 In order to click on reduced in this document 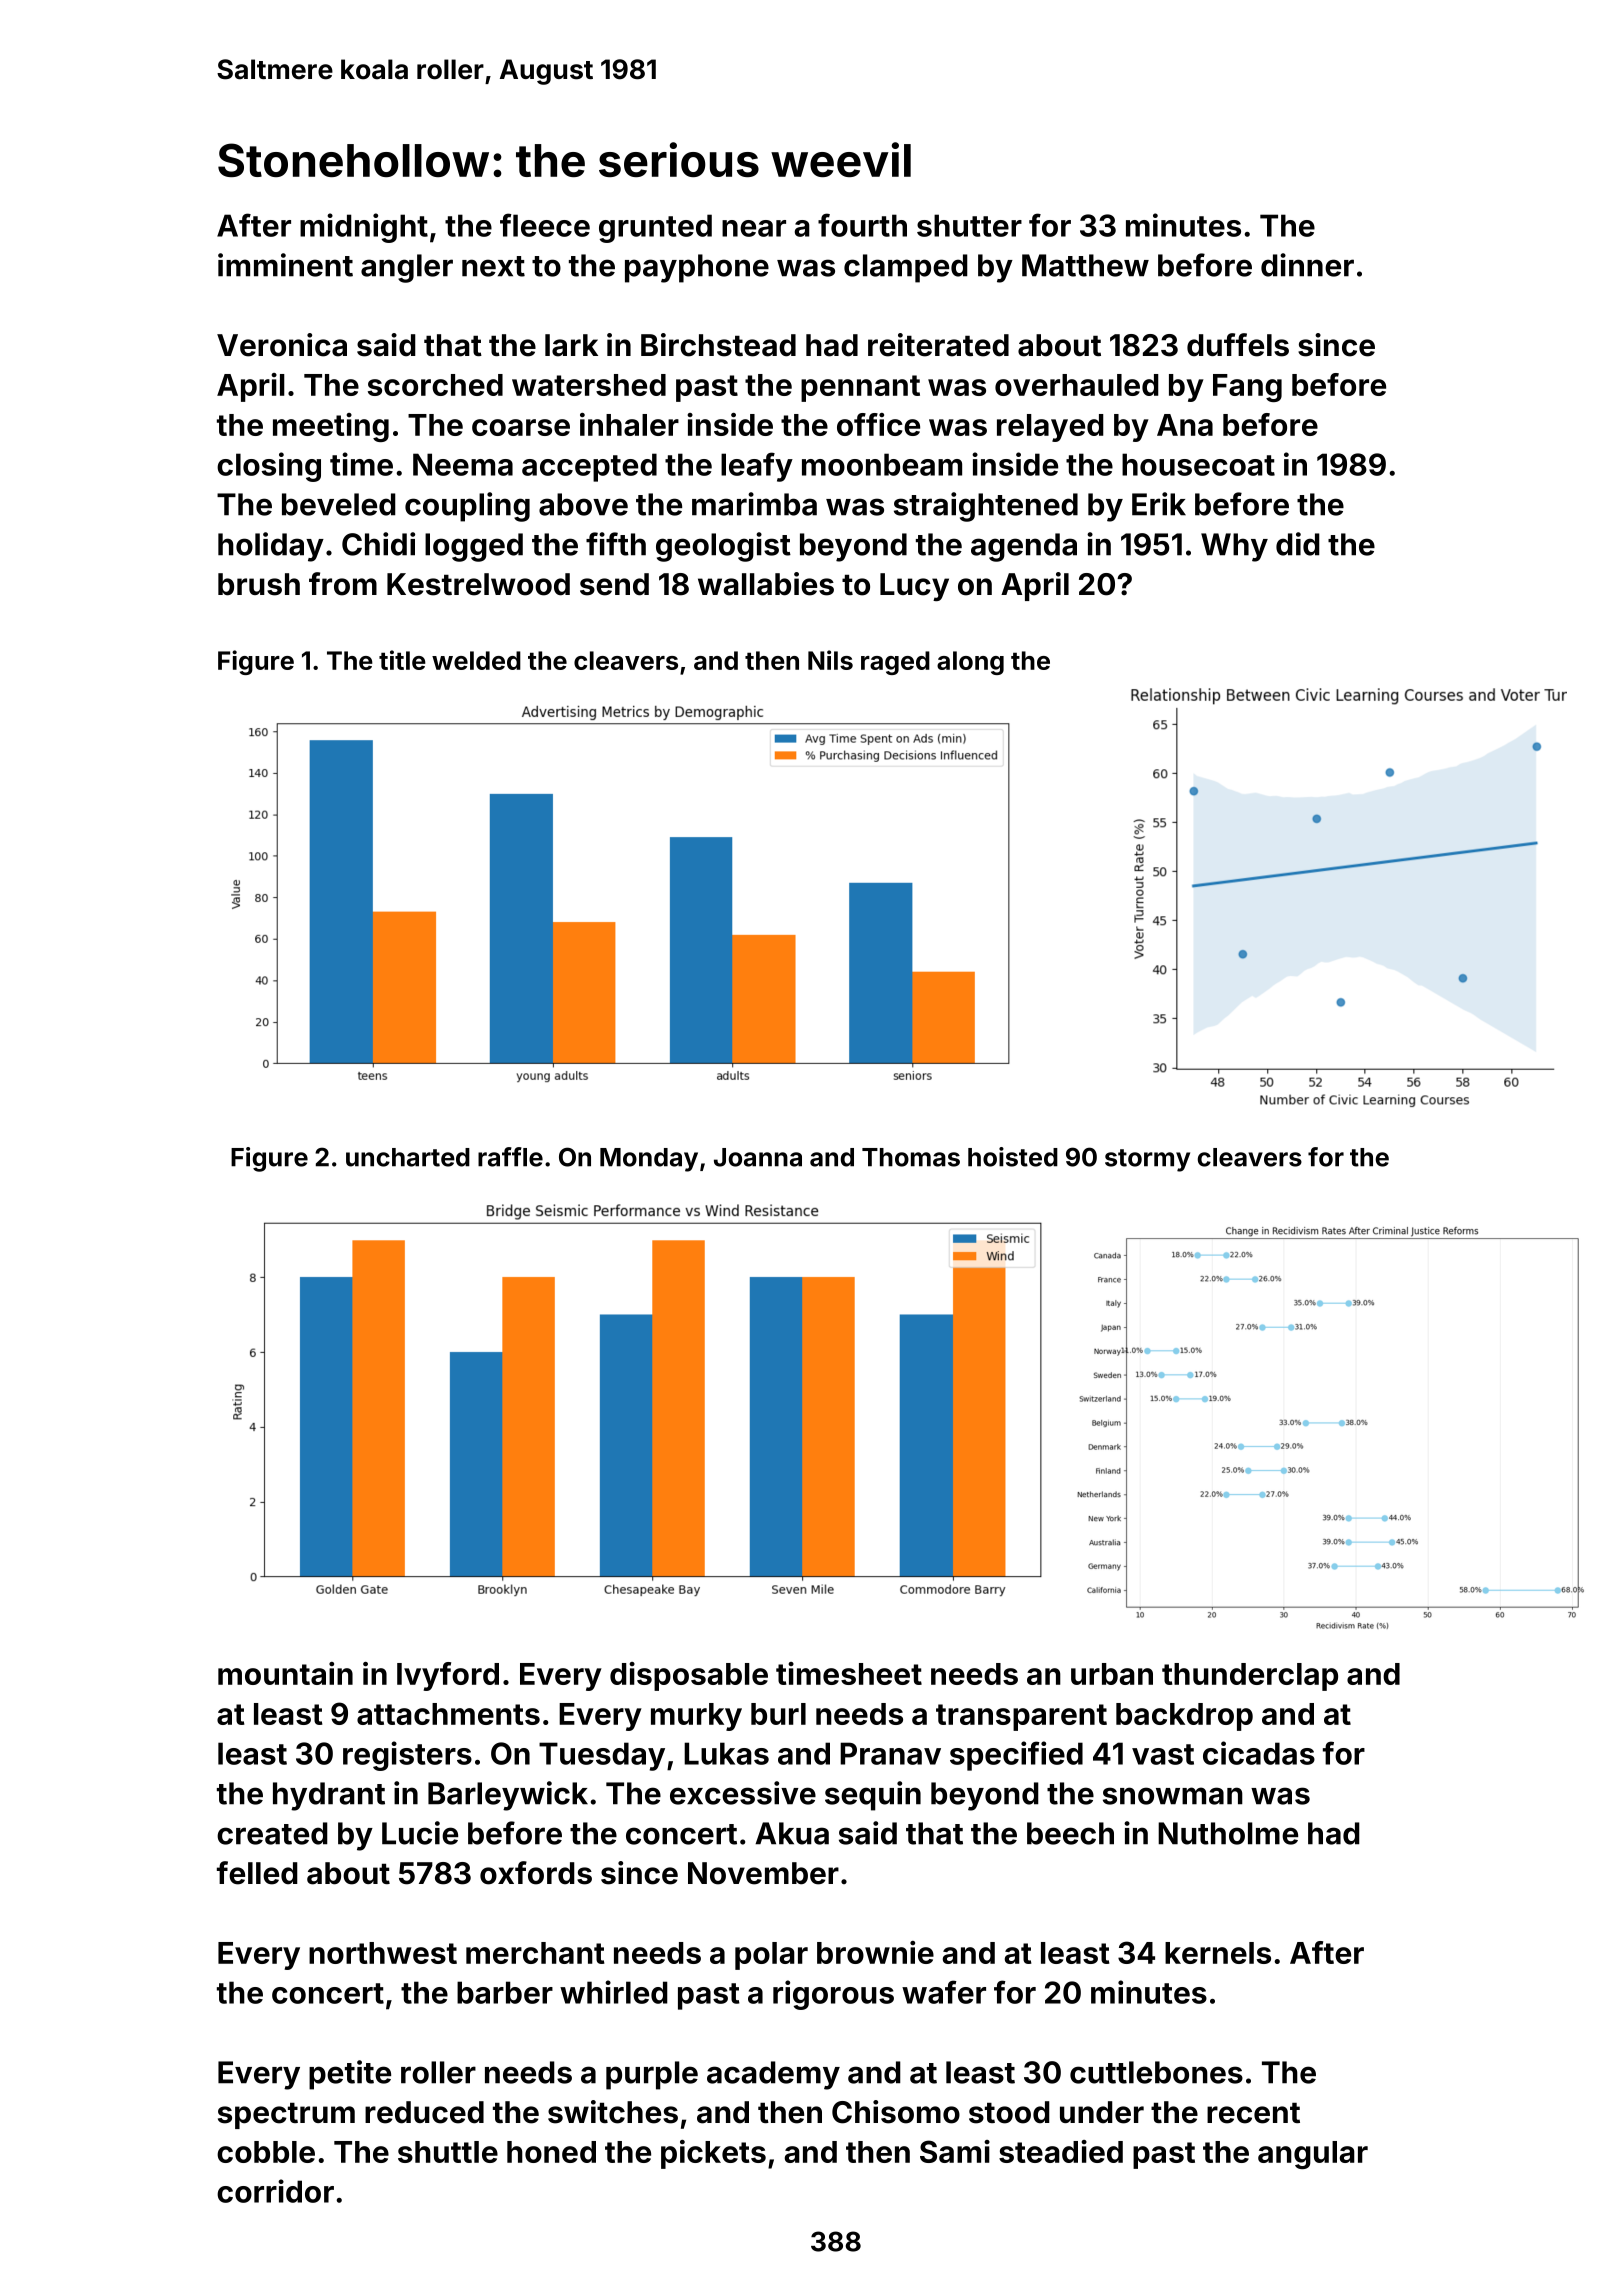, I will do `click(424, 2112)`.
